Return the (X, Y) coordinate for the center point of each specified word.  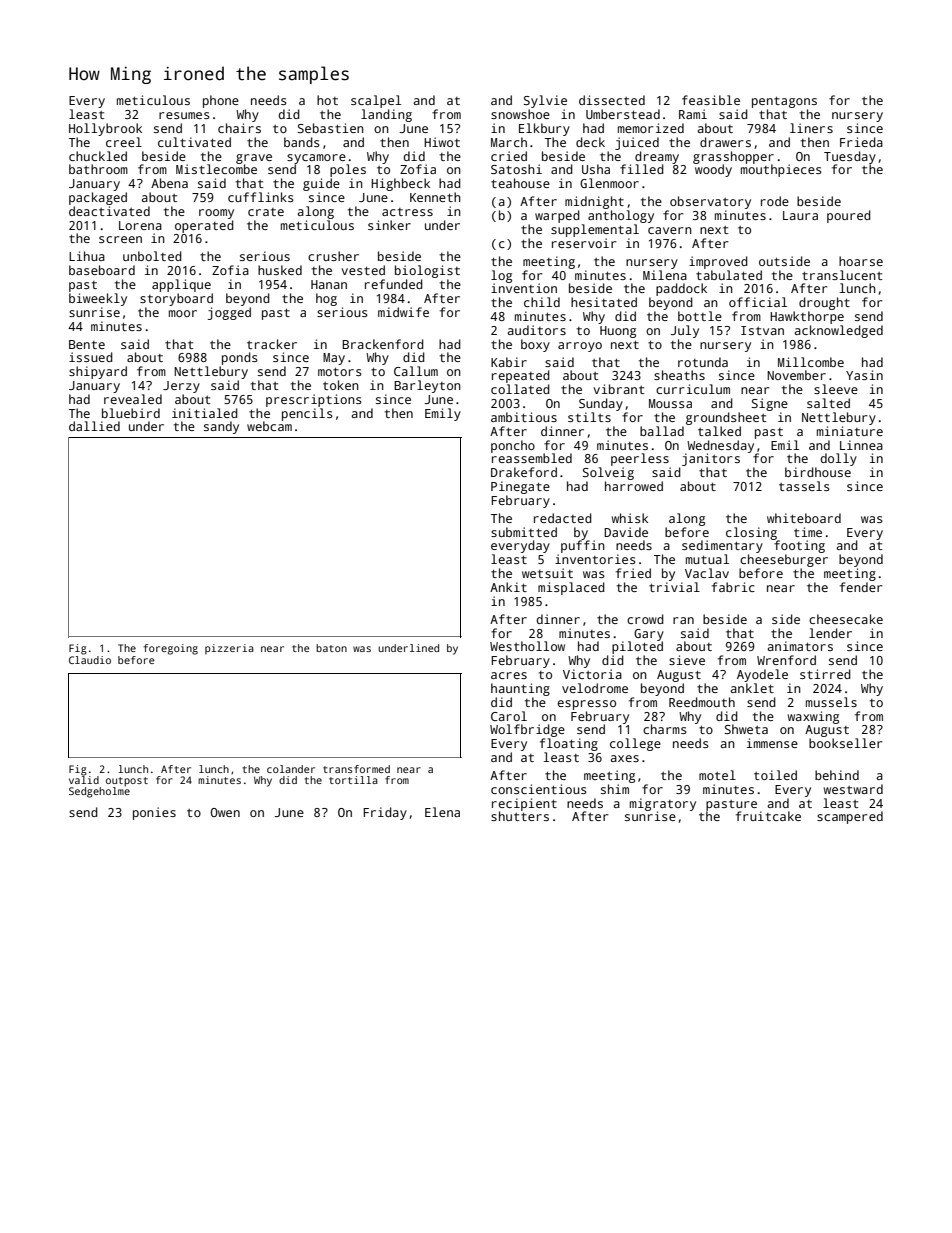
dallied (94, 426)
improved (718, 262)
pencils (307, 414)
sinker (389, 225)
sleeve (836, 389)
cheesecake (846, 619)
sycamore (316, 159)
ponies (154, 813)
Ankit (508, 587)
